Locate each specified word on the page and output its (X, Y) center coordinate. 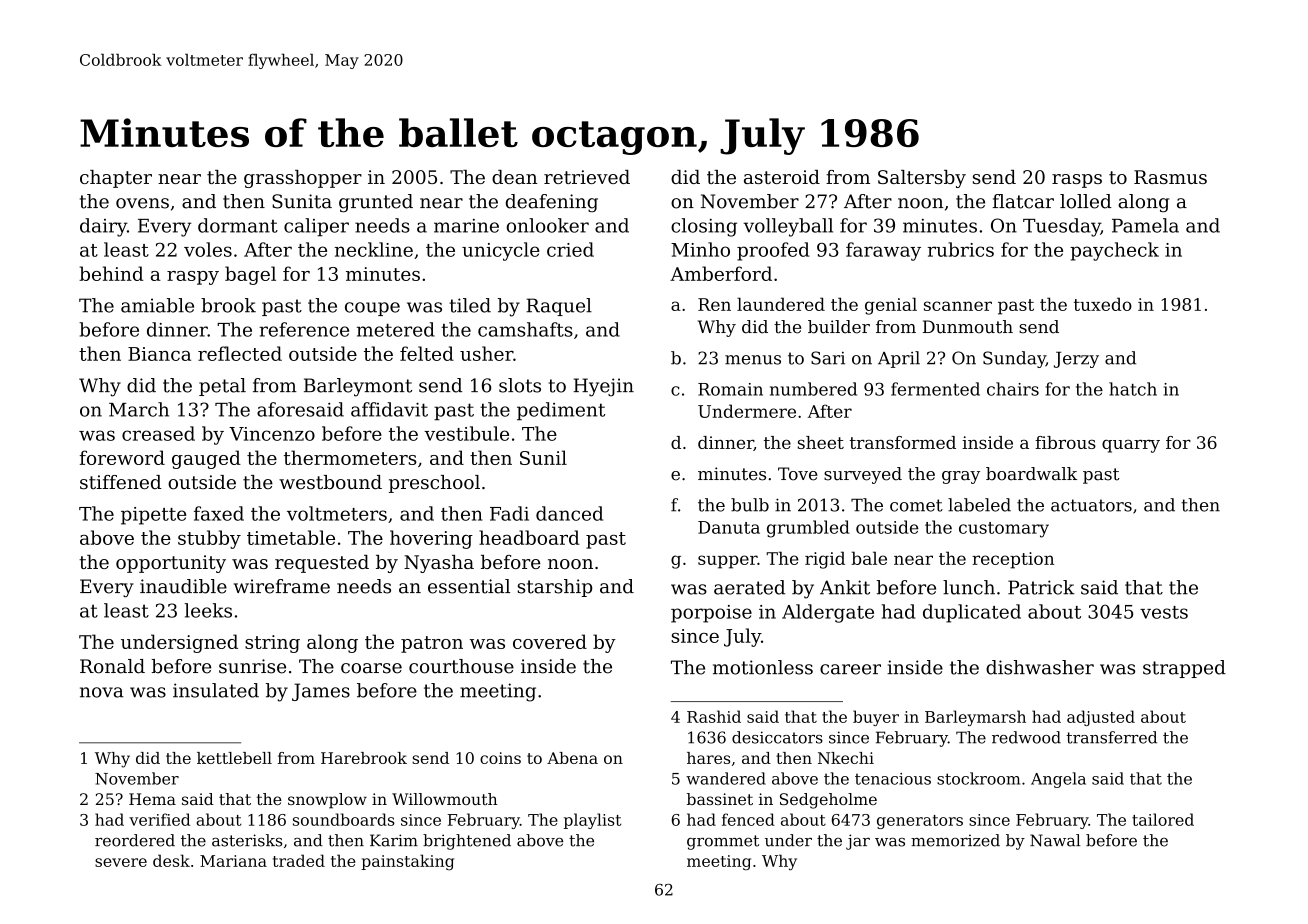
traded (299, 860)
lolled (1086, 201)
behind (111, 273)
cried (570, 249)
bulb (750, 505)
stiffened (121, 482)
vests (1164, 612)
